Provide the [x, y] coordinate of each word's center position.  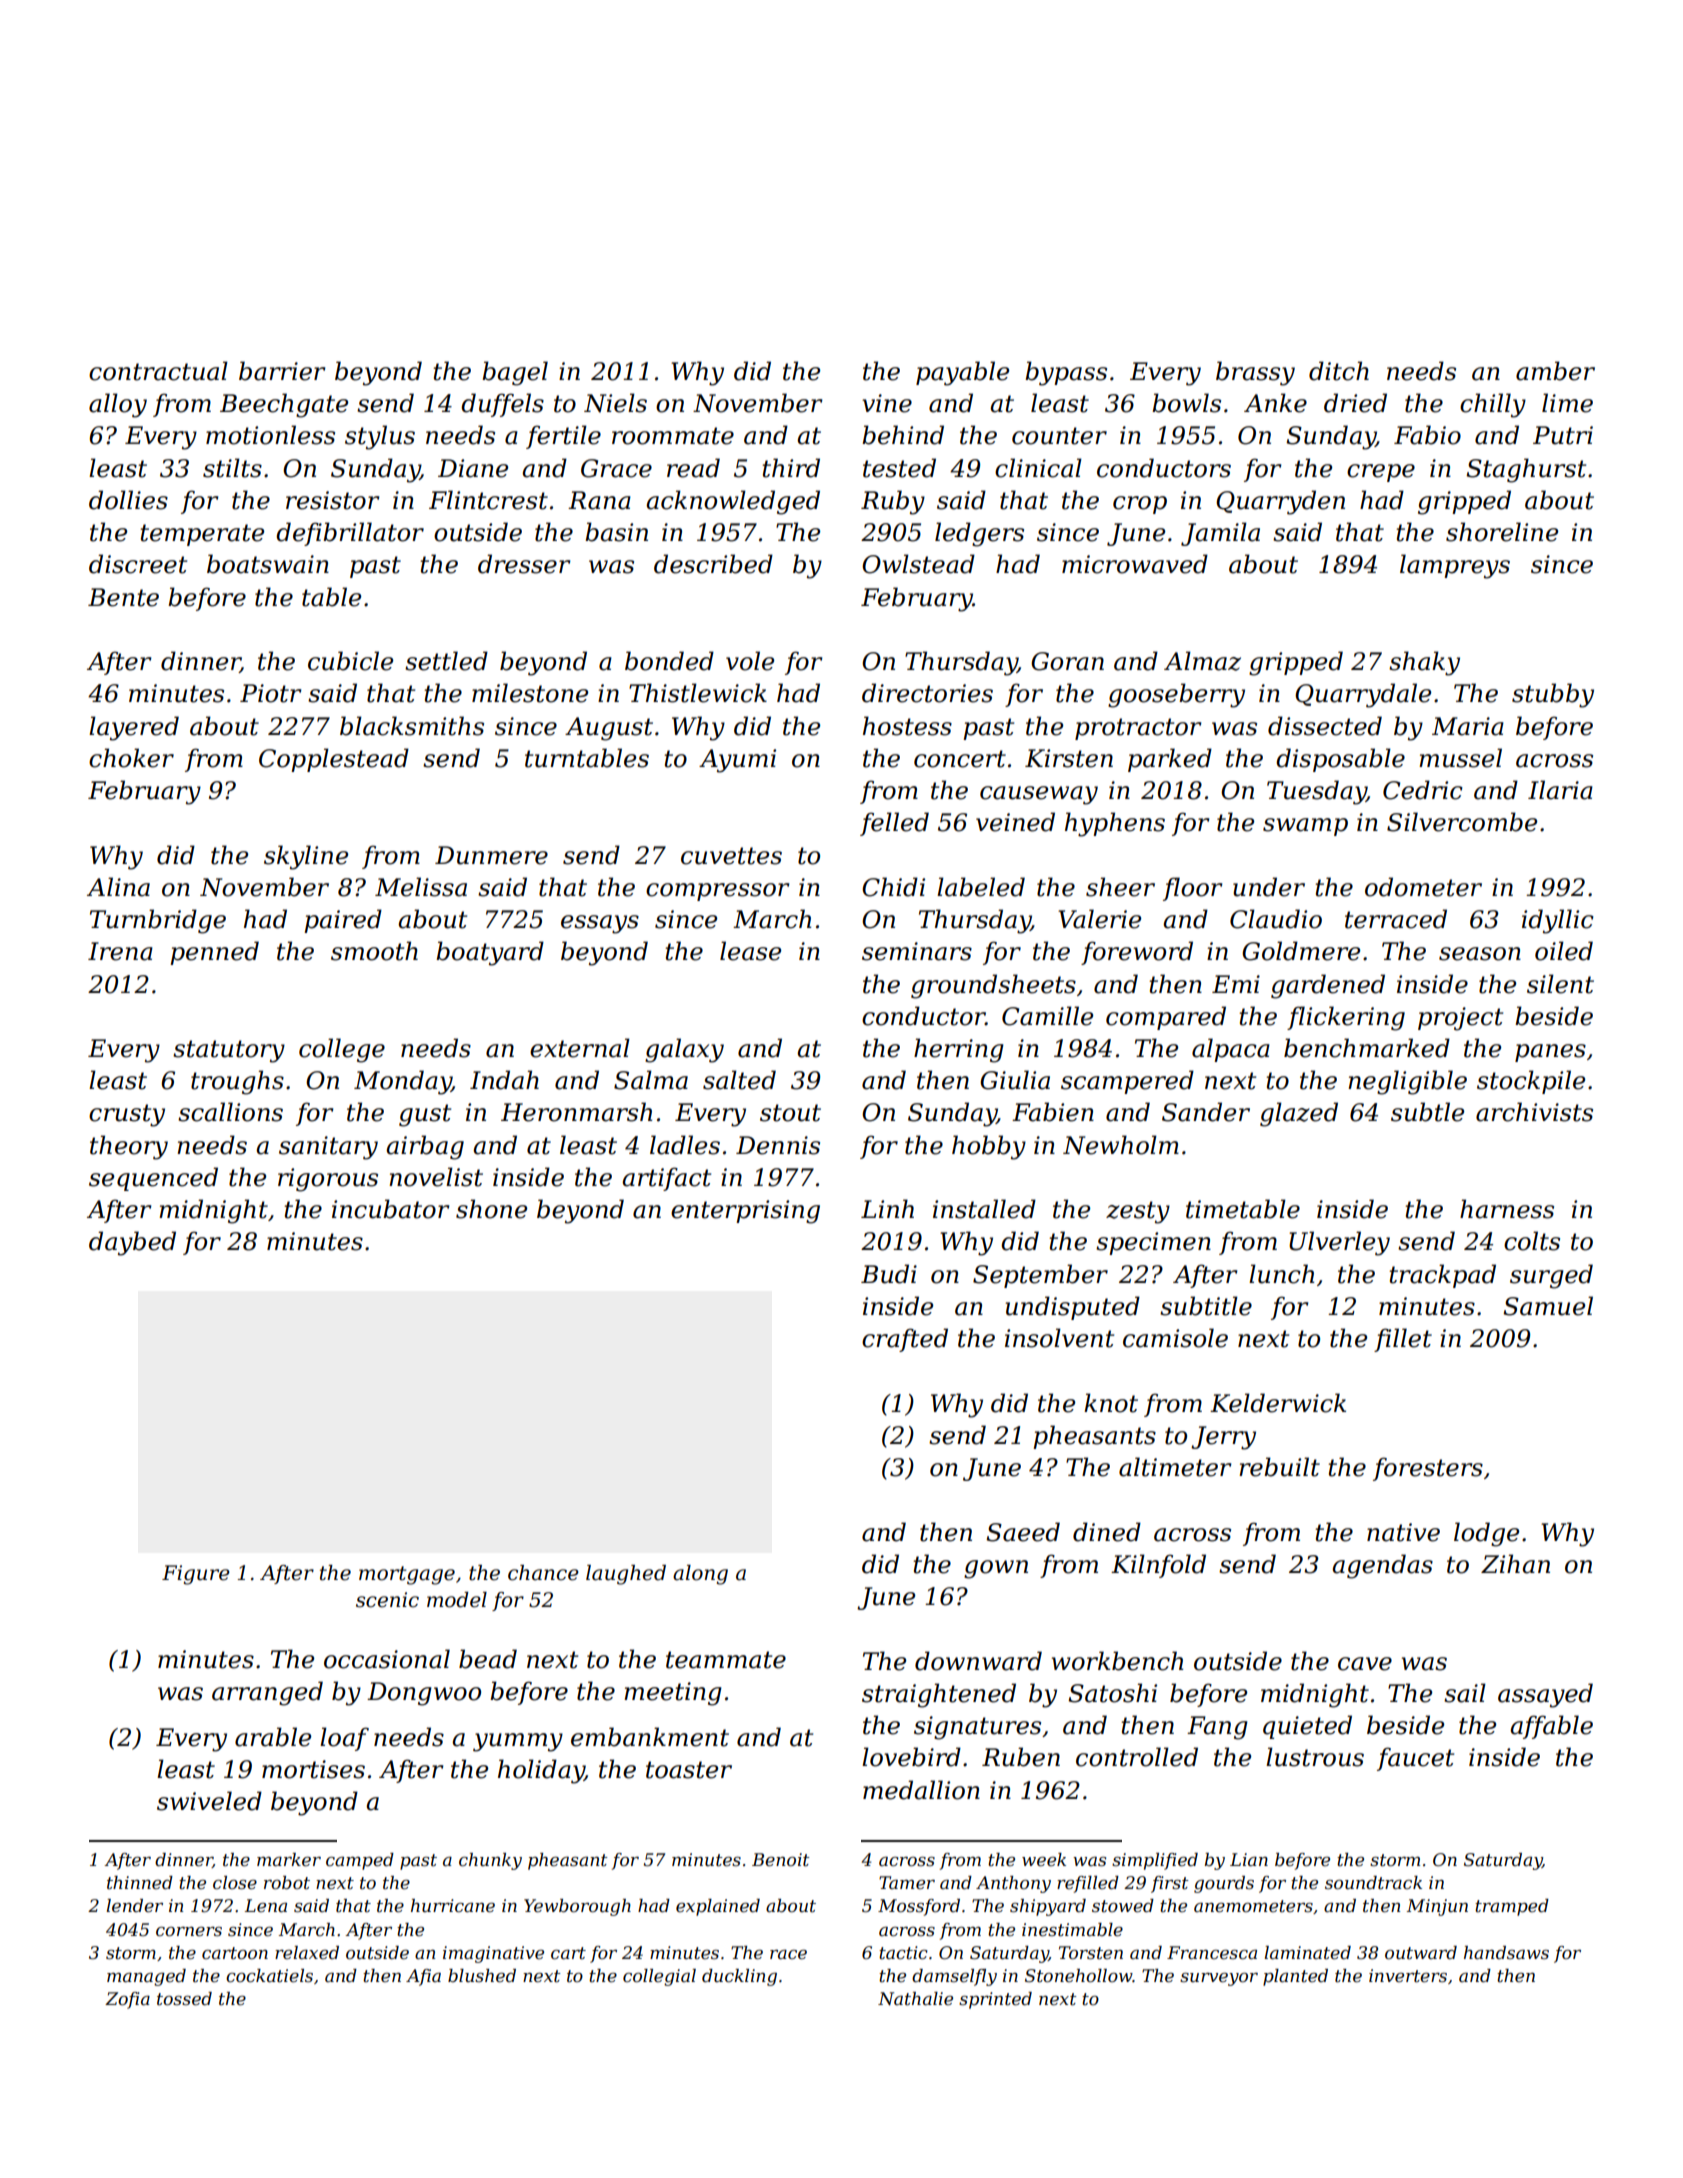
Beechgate [284, 405]
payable [962, 373]
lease [750, 951]
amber [1555, 371]
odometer [1423, 887]
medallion [921, 1790]
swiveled [209, 1801]
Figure [196, 1575]
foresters [1428, 1469]
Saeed [1023, 1532]
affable [1551, 1727]
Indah [504, 1080]
